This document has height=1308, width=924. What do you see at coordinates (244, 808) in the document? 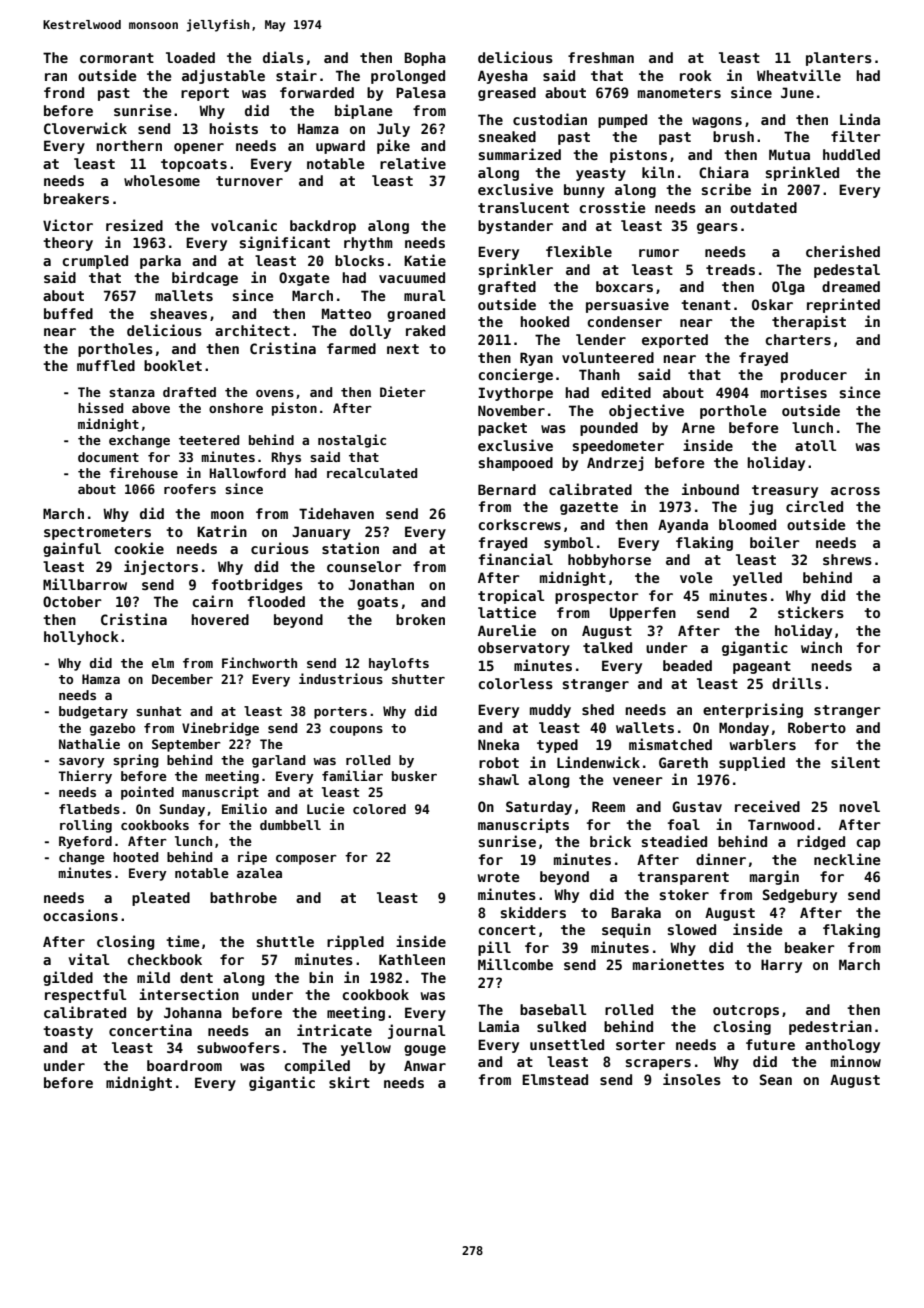
I see `Emilio` at bounding box center [244, 808].
